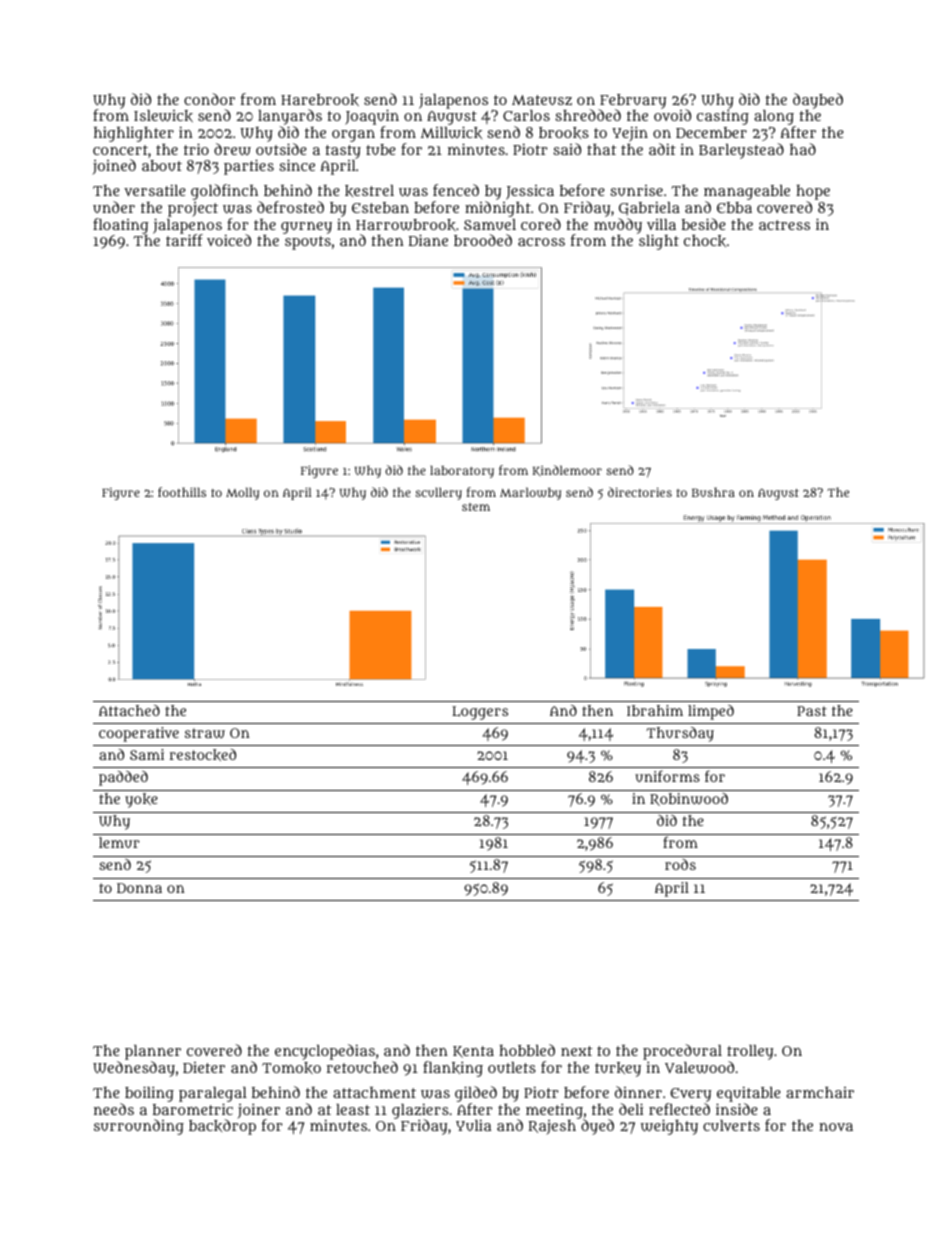 The width and height of the document is (952, 1233). Describe the element at coordinates (193, 209) in the document. I see `project` at that location.
